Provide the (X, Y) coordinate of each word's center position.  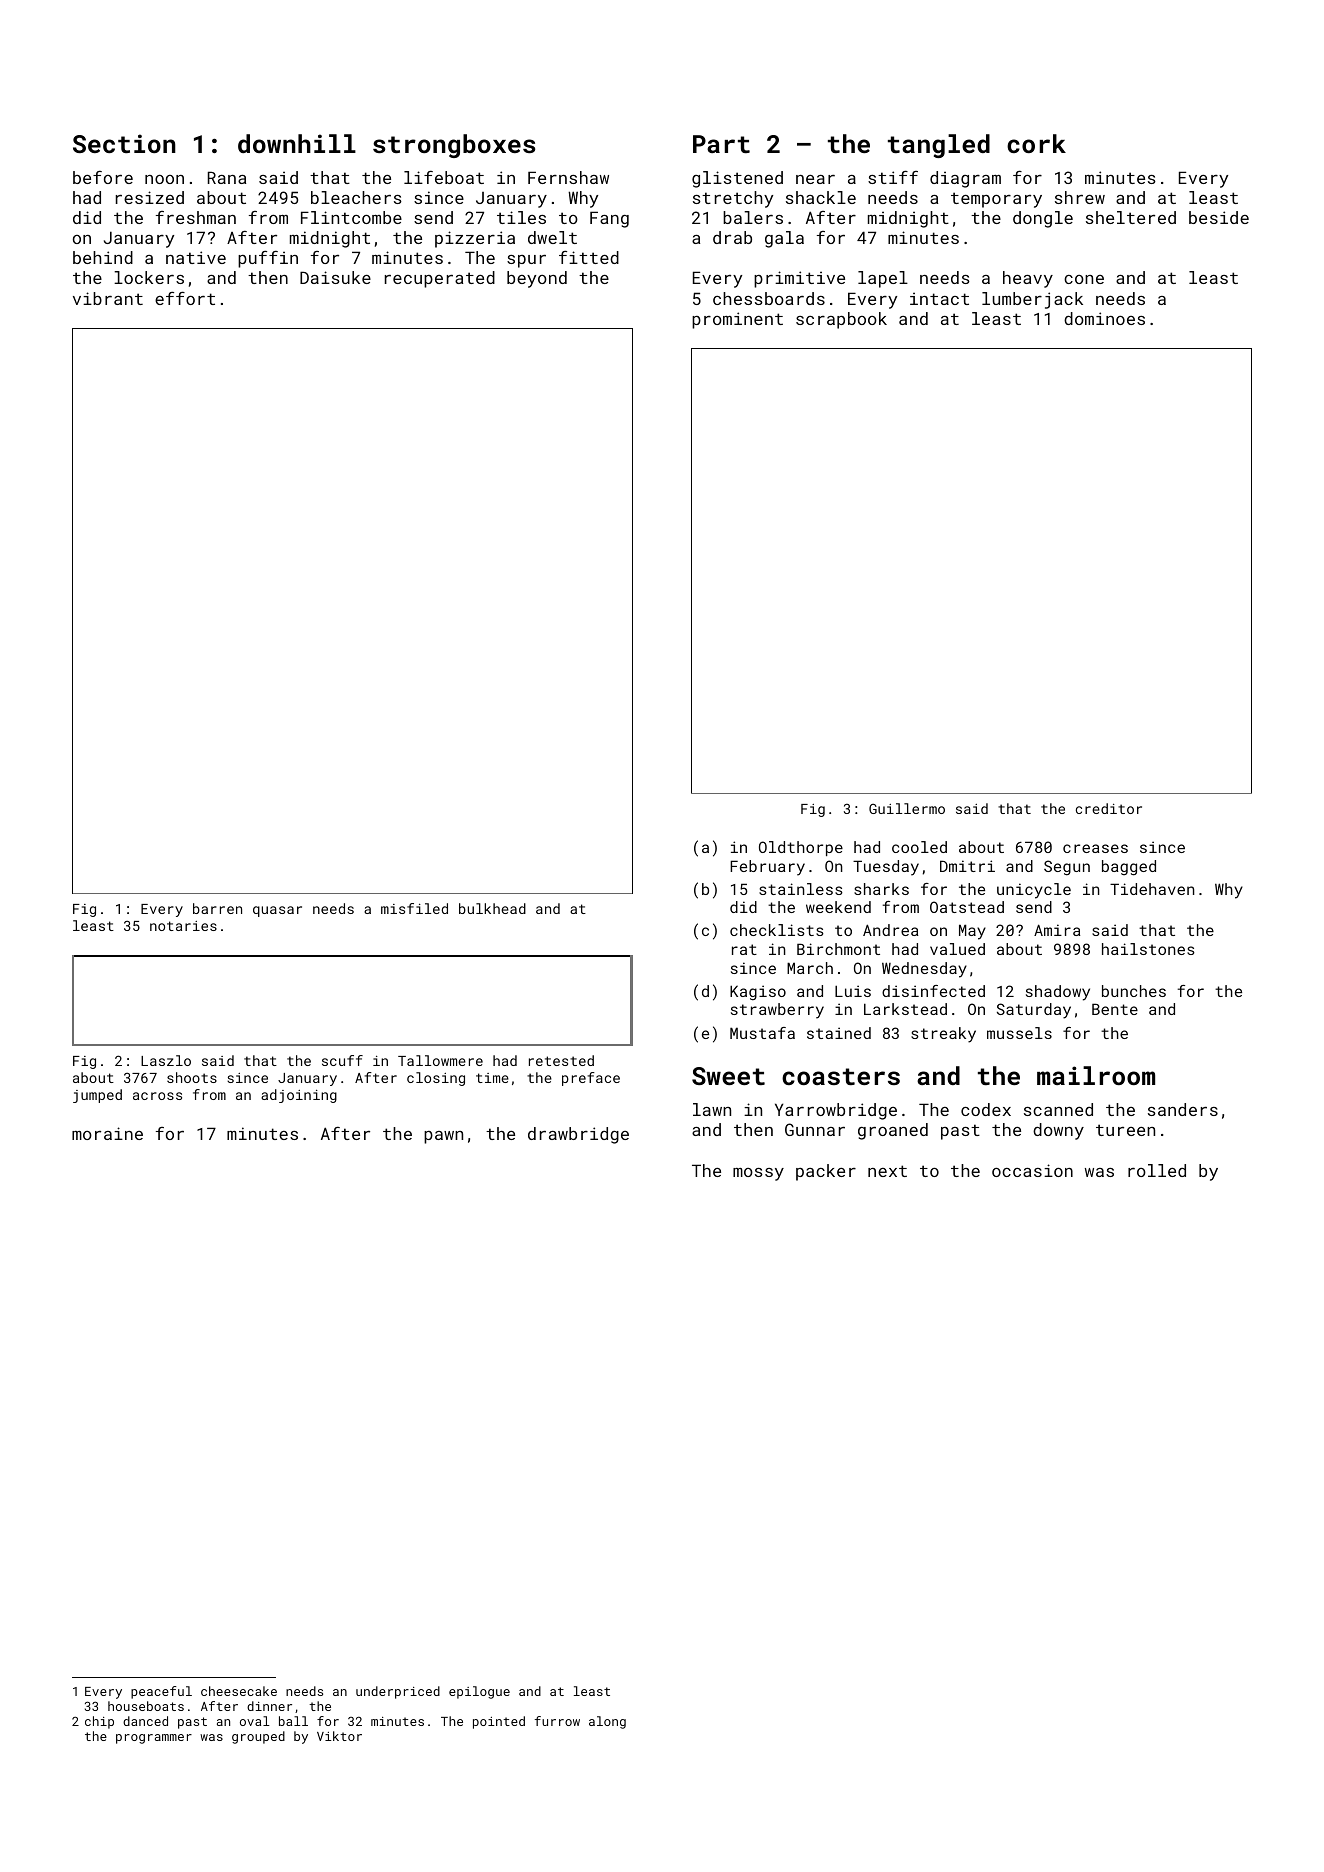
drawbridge (578, 1135)
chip (99, 1722)
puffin (268, 259)
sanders (1183, 1109)
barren (217, 908)
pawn (443, 1137)
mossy (758, 1174)
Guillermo (907, 808)
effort (185, 298)
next (887, 1171)
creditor (1109, 808)
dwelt (552, 237)
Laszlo (166, 1060)
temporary (996, 200)
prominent (737, 320)
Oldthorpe (801, 848)
